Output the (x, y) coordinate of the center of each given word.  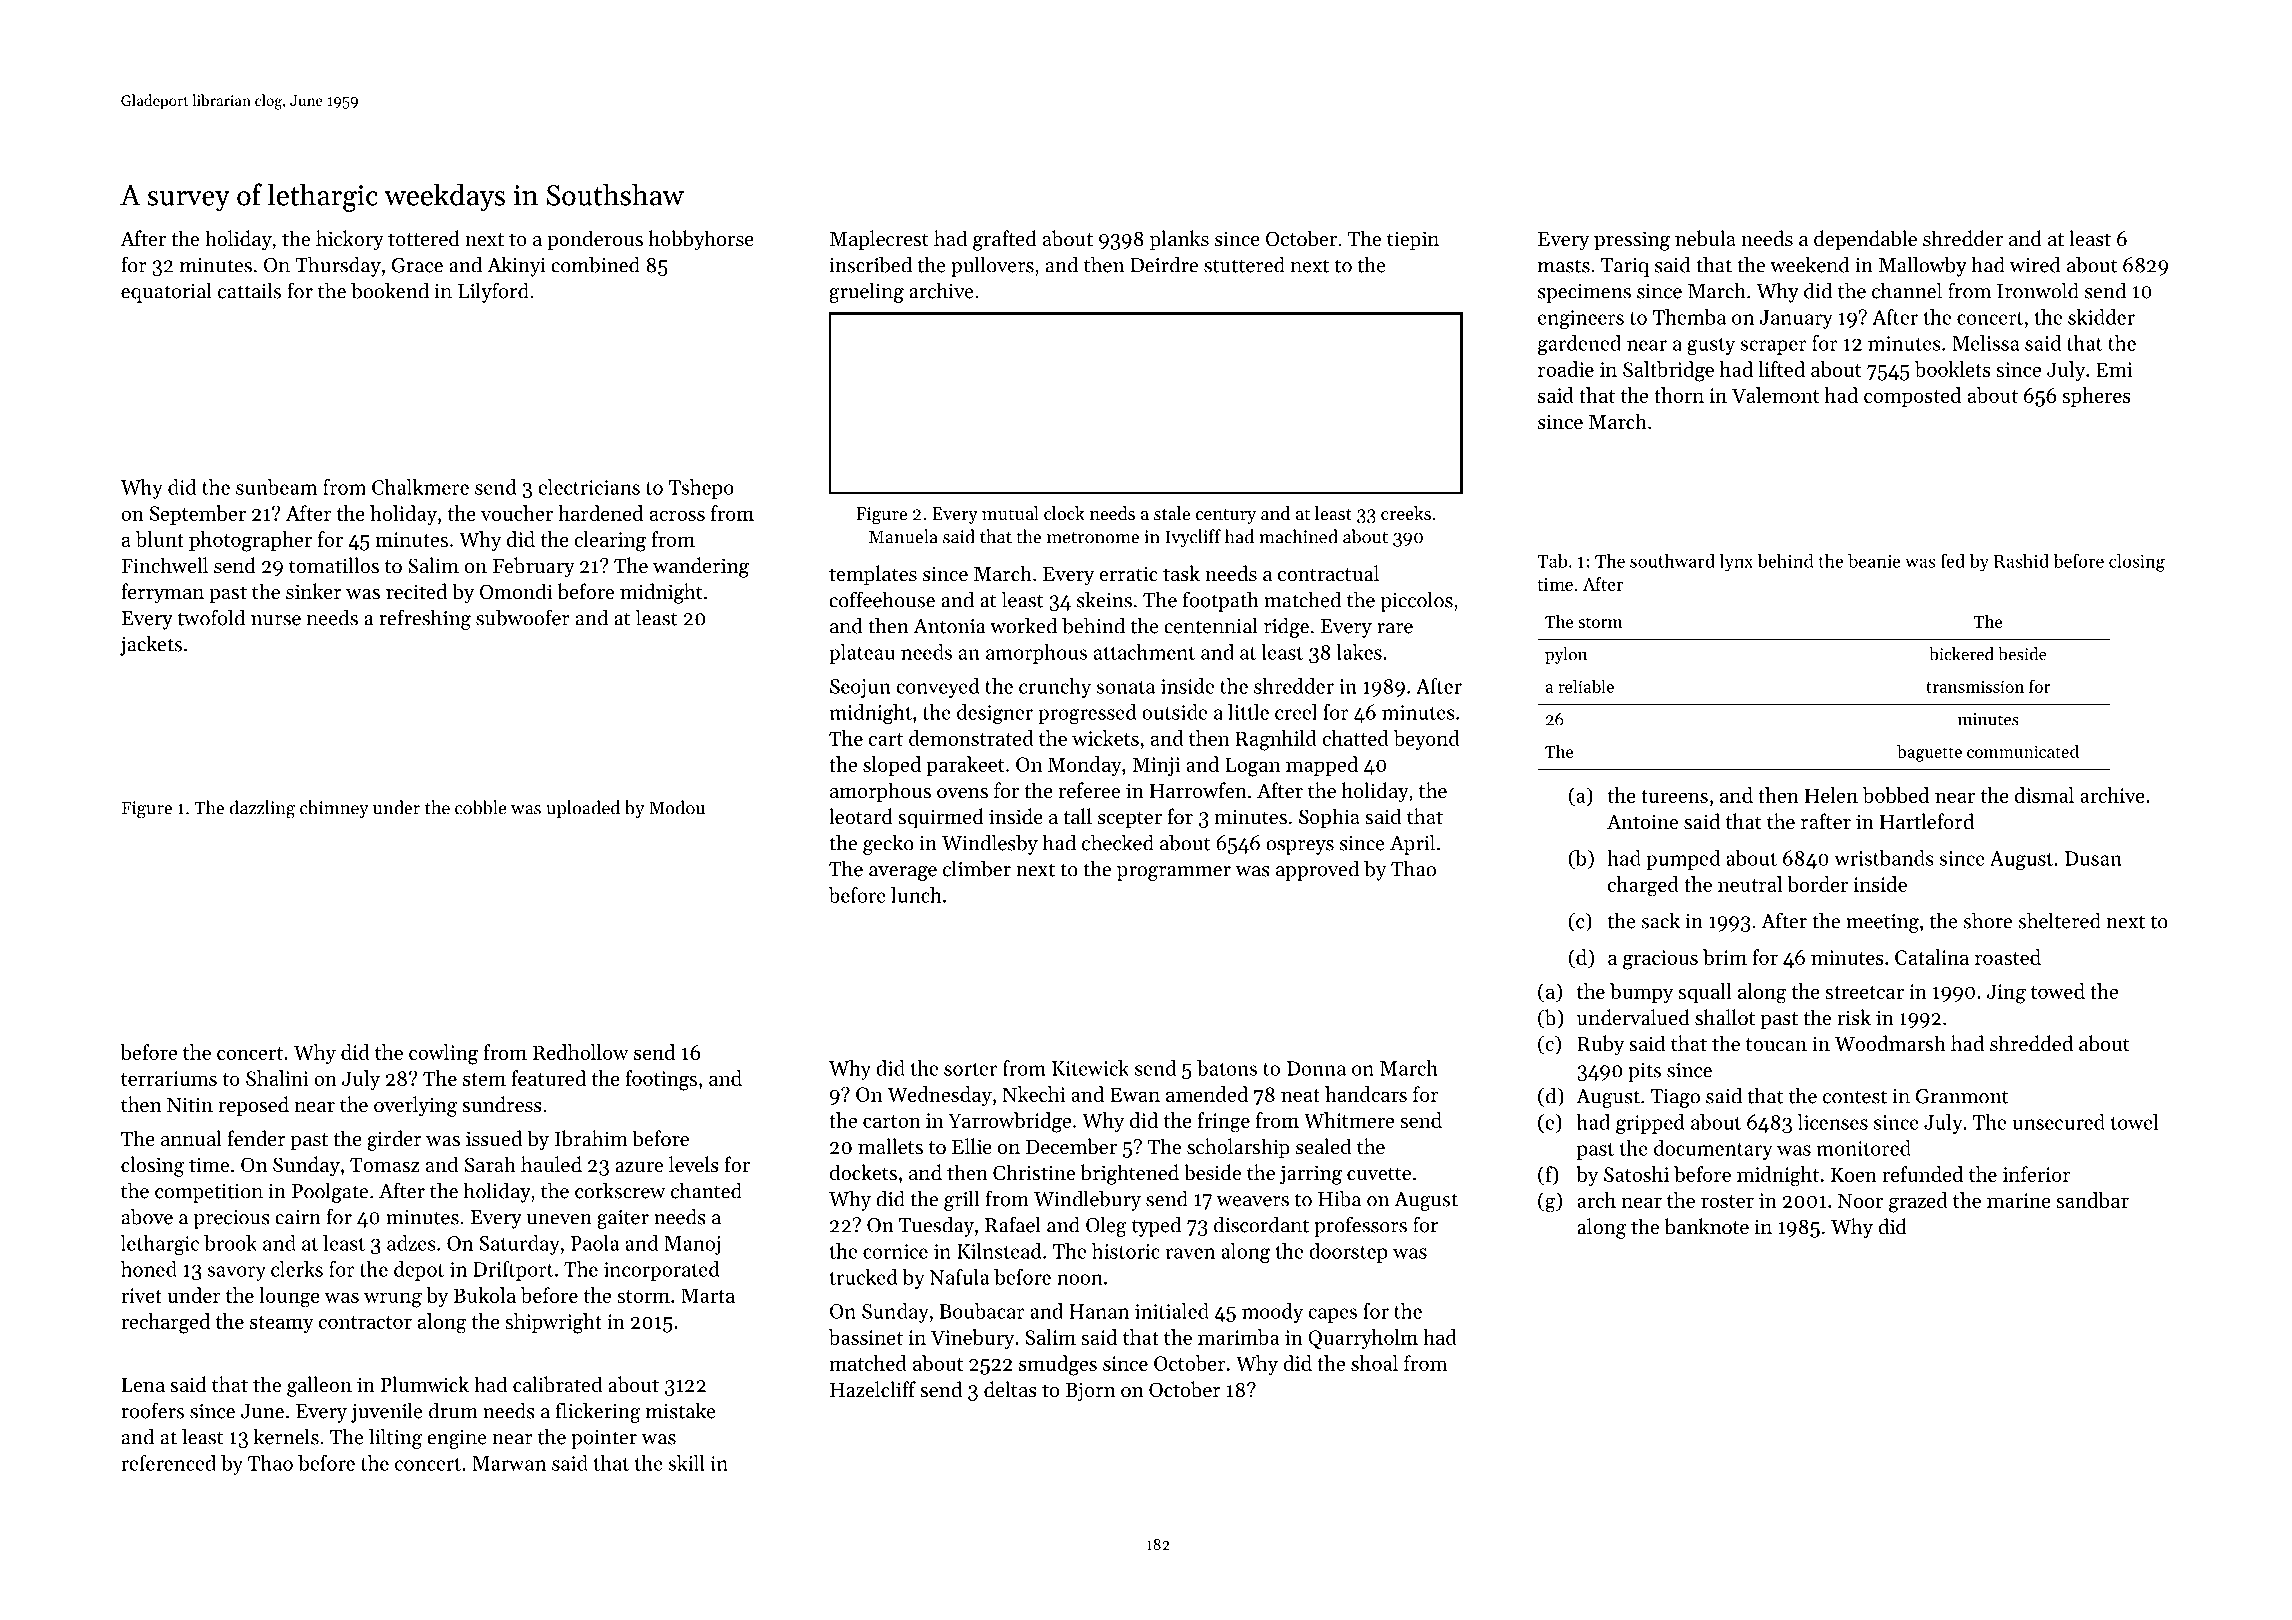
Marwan (509, 1463)
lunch (916, 895)
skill (686, 1463)
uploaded (583, 809)
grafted (1005, 240)
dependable (1865, 240)
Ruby (1600, 1045)
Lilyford (493, 292)
